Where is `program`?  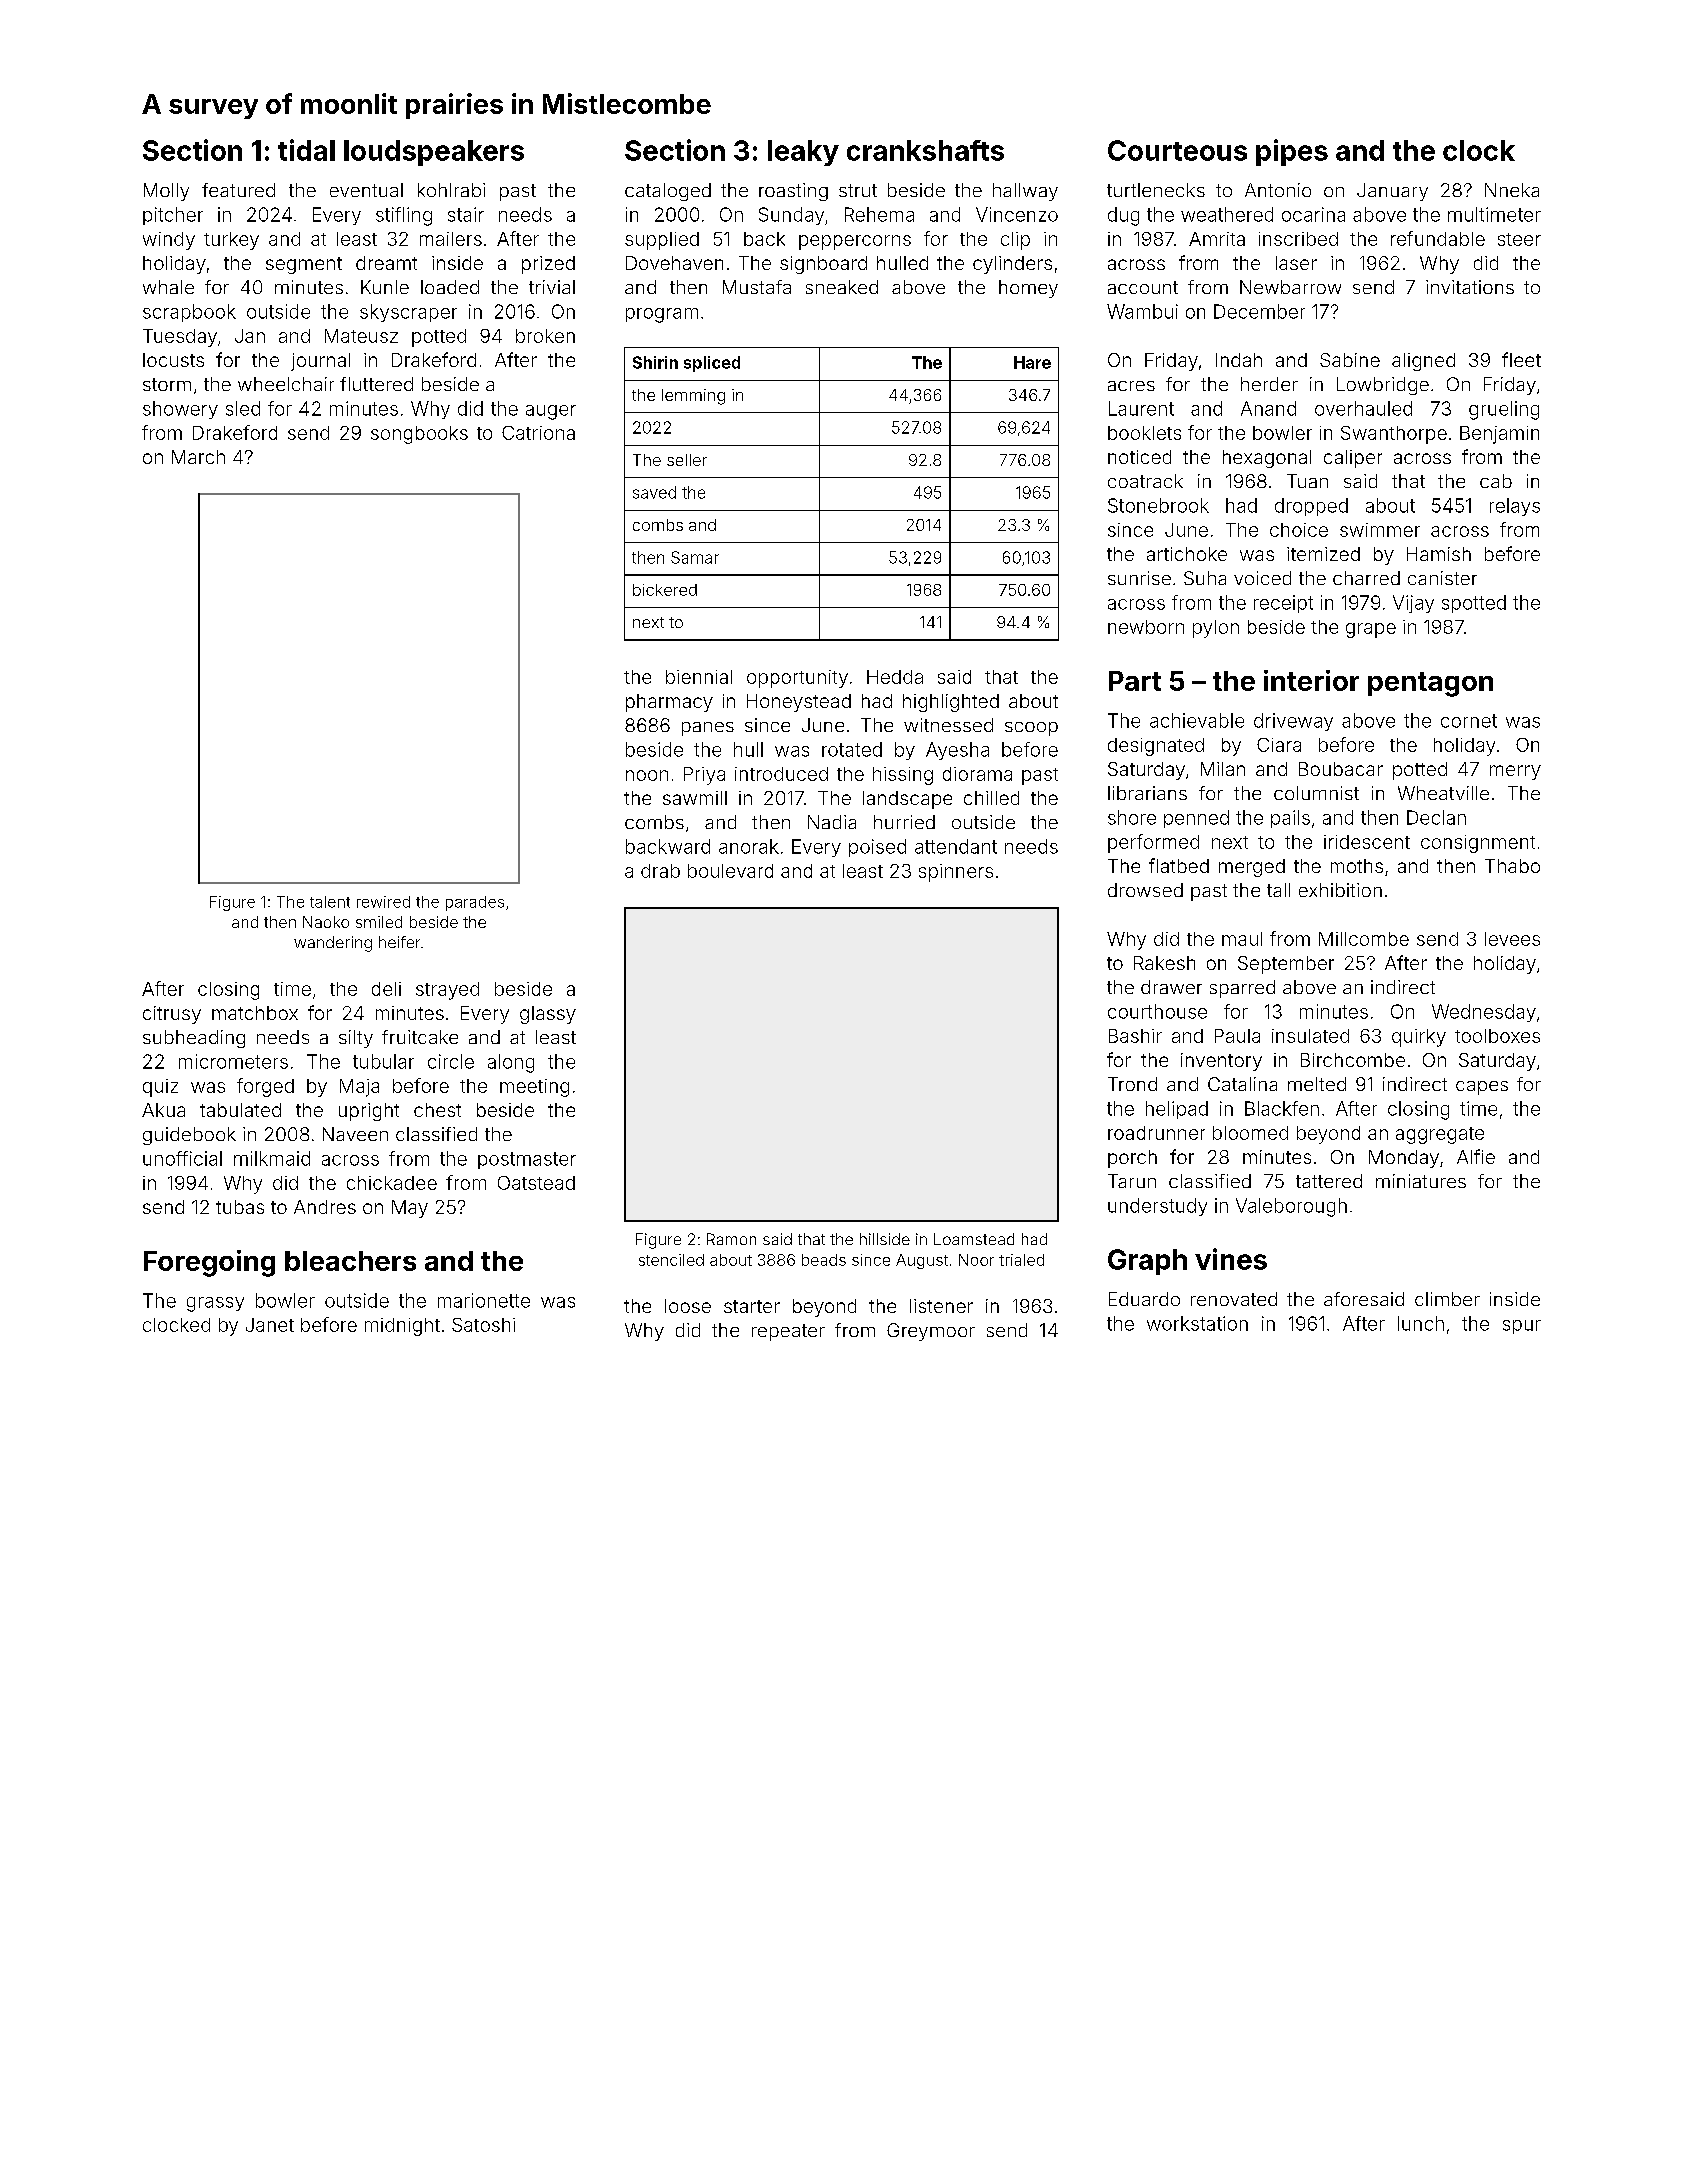 program is located at coordinates (662, 315).
